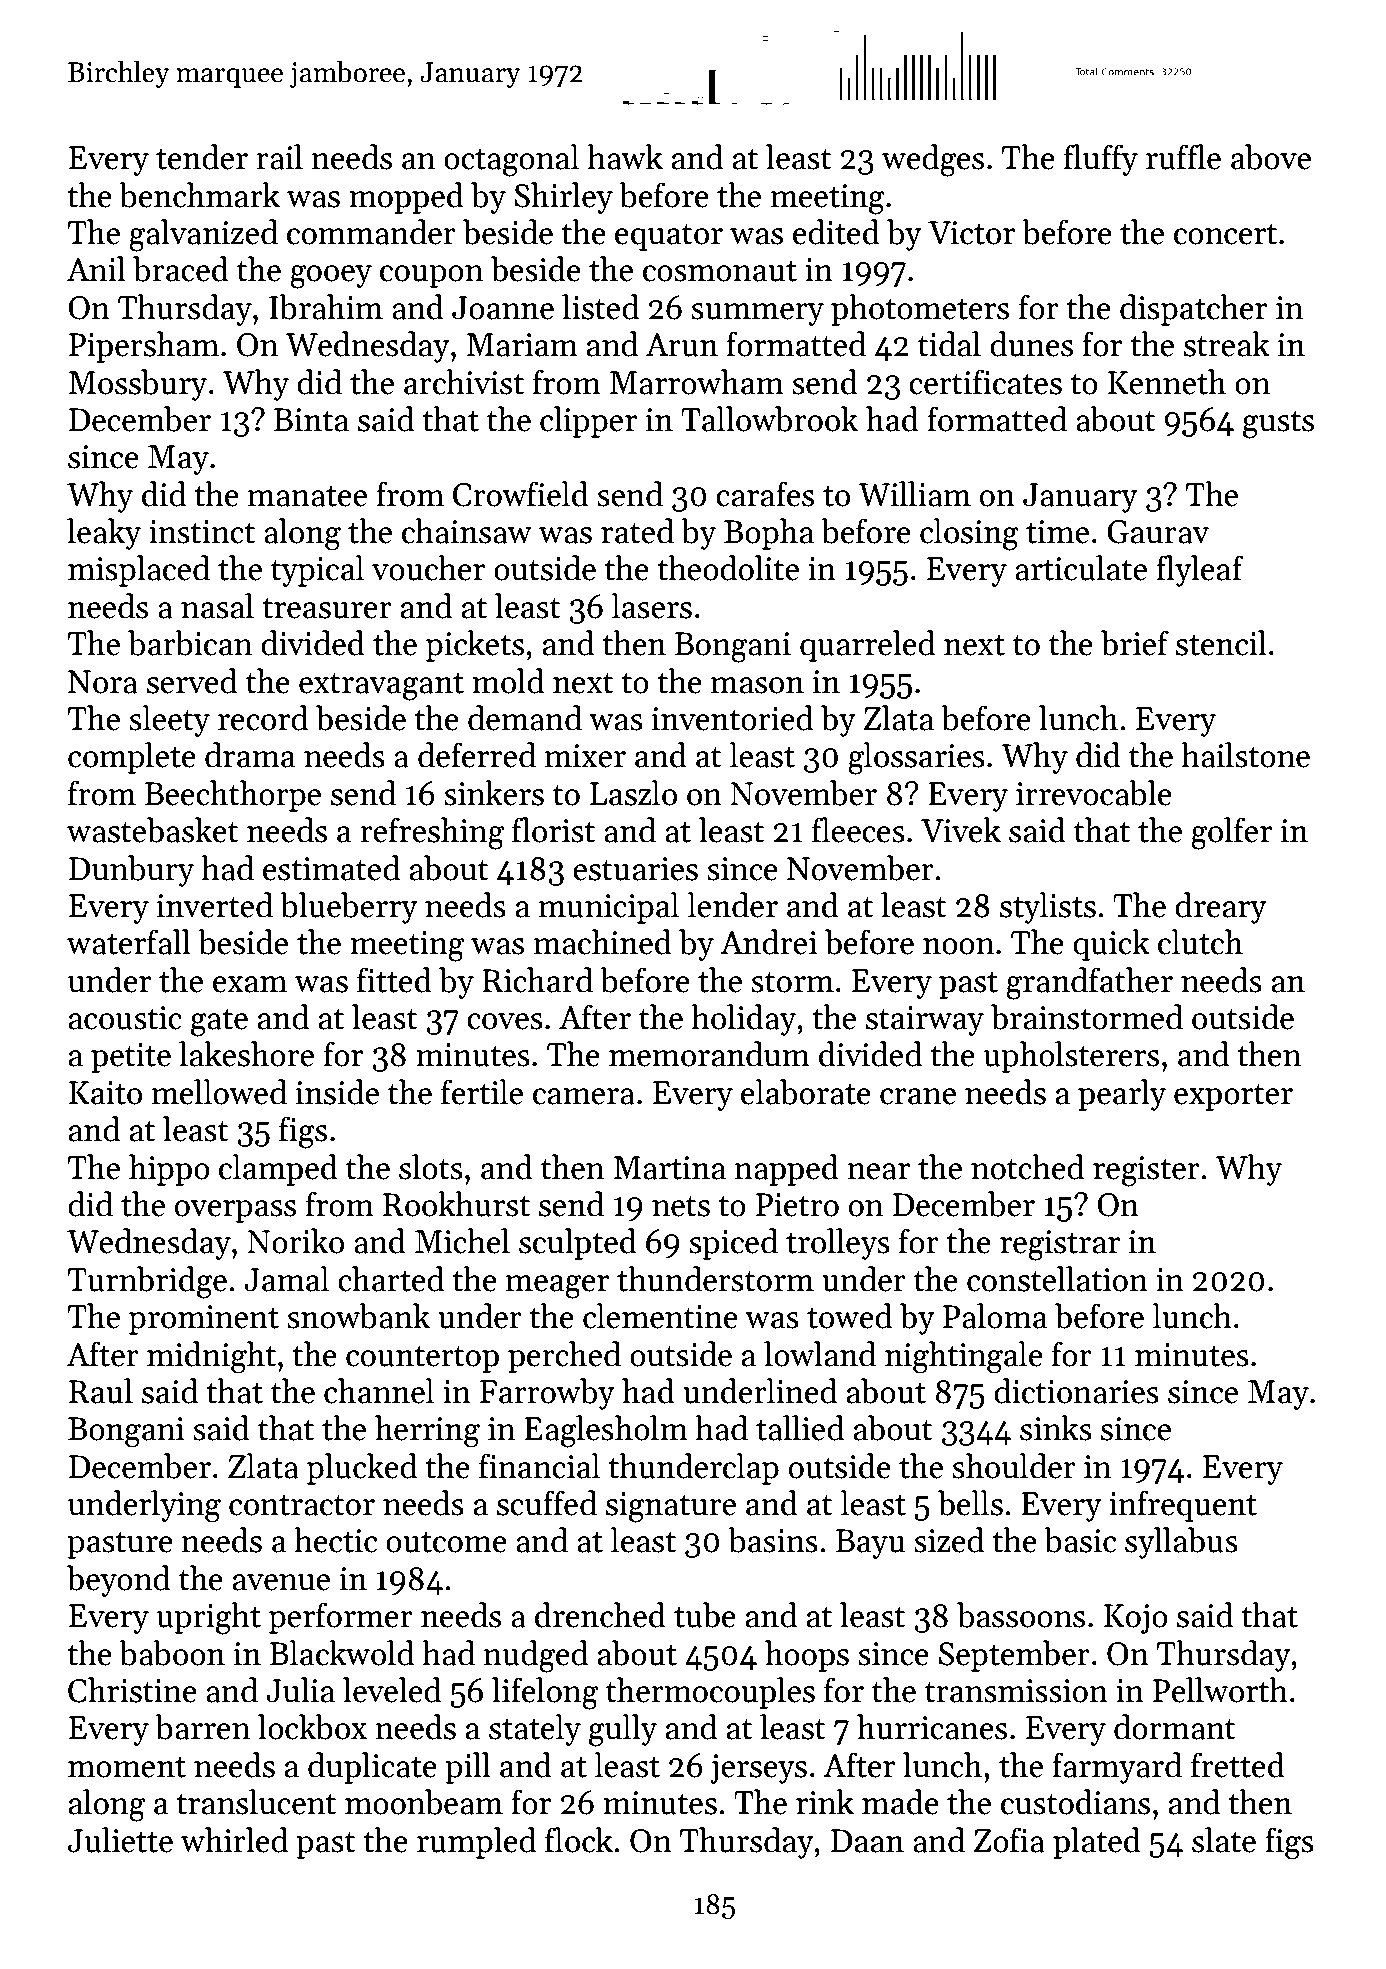 The width and height of the document is (1386, 1969). What do you see at coordinates (511, 160) in the document?
I see `octagonal` at bounding box center [511, 160].
